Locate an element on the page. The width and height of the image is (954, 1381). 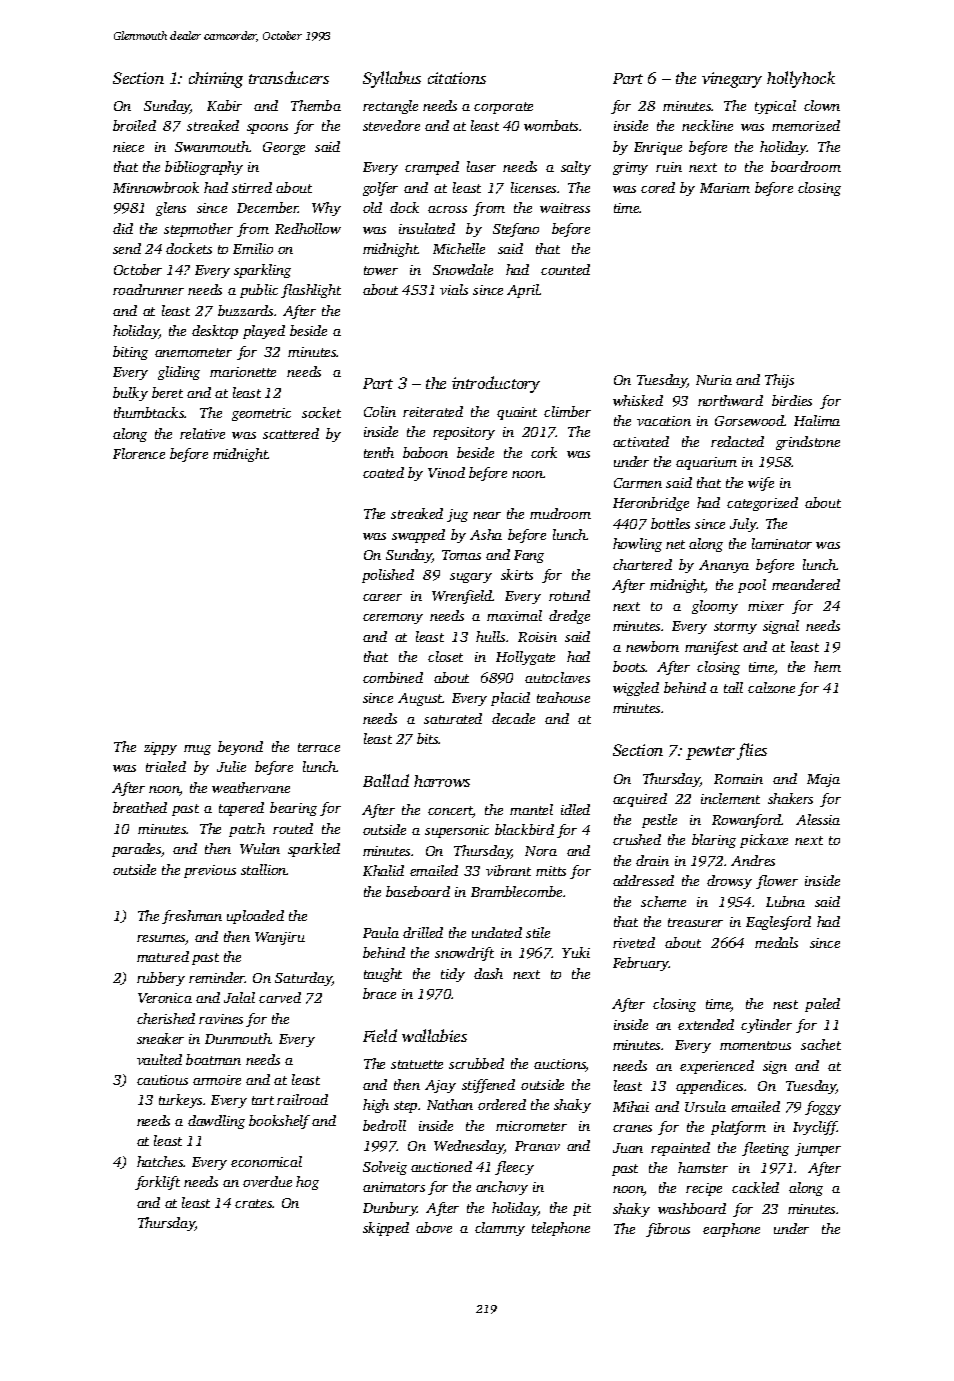
Hollygate is located at coordinates (525, 658).
